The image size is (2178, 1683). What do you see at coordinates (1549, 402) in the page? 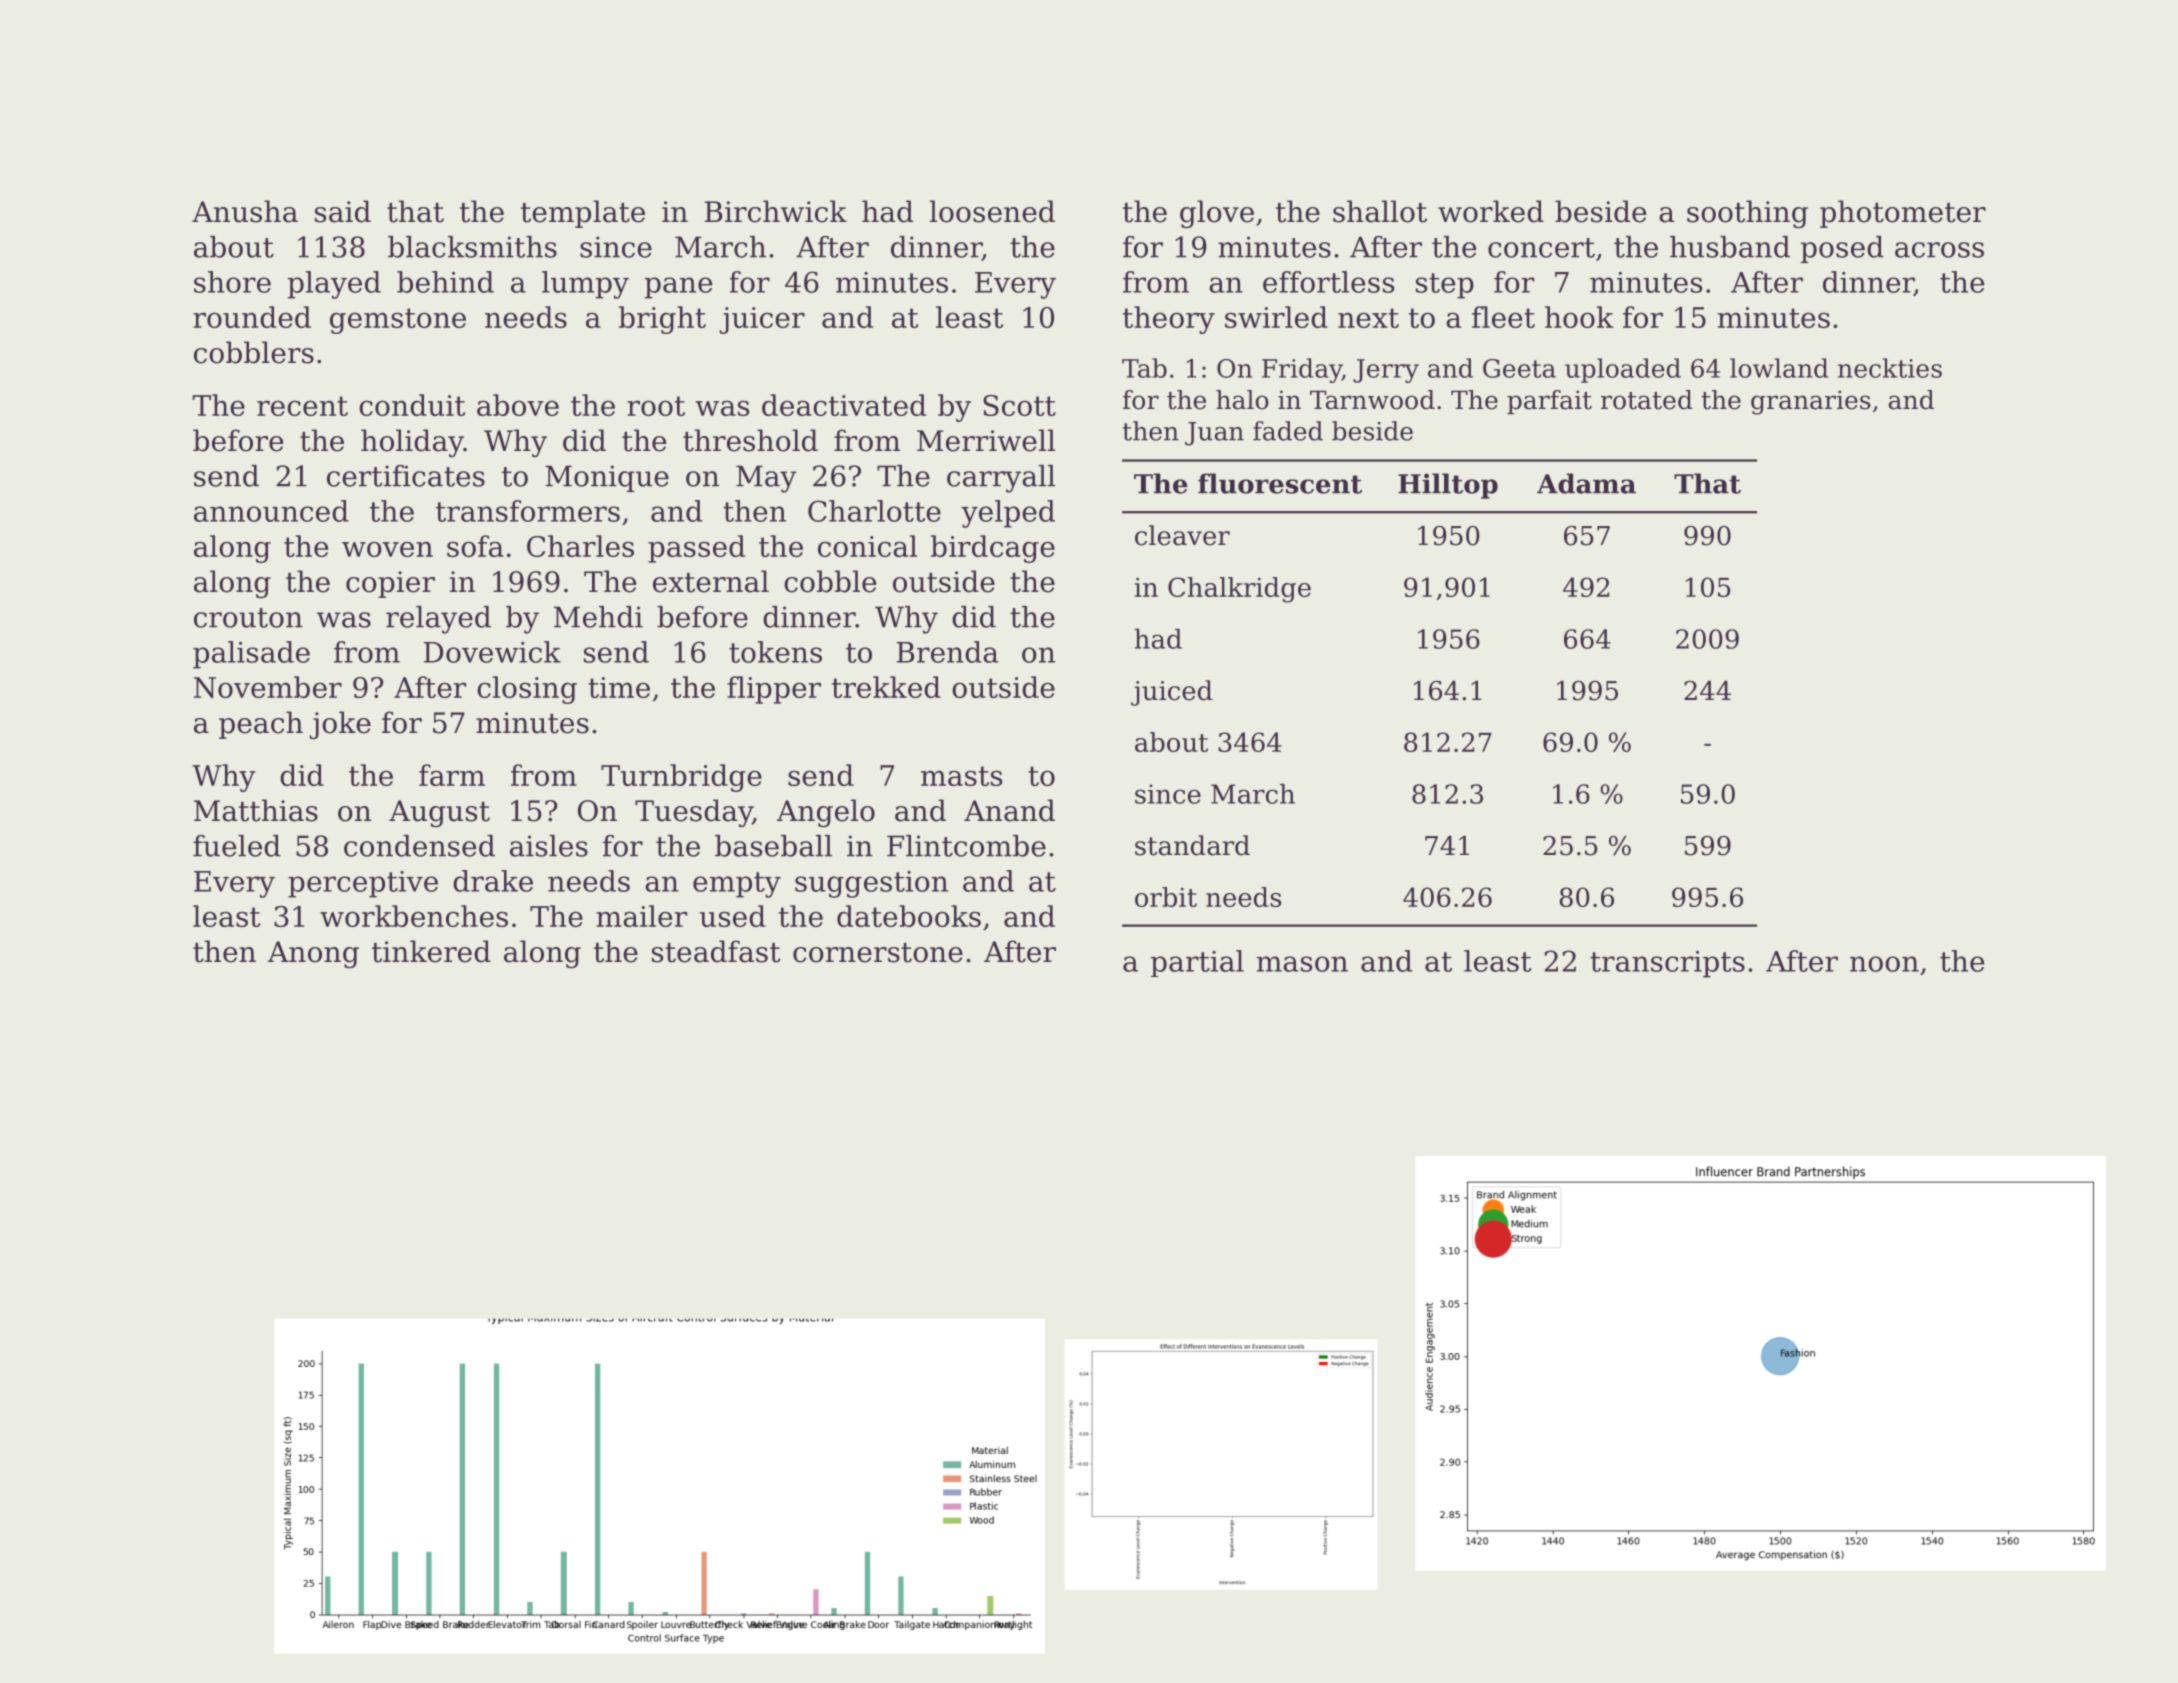
I see `parfait` at bounding box center [1549, 402].
